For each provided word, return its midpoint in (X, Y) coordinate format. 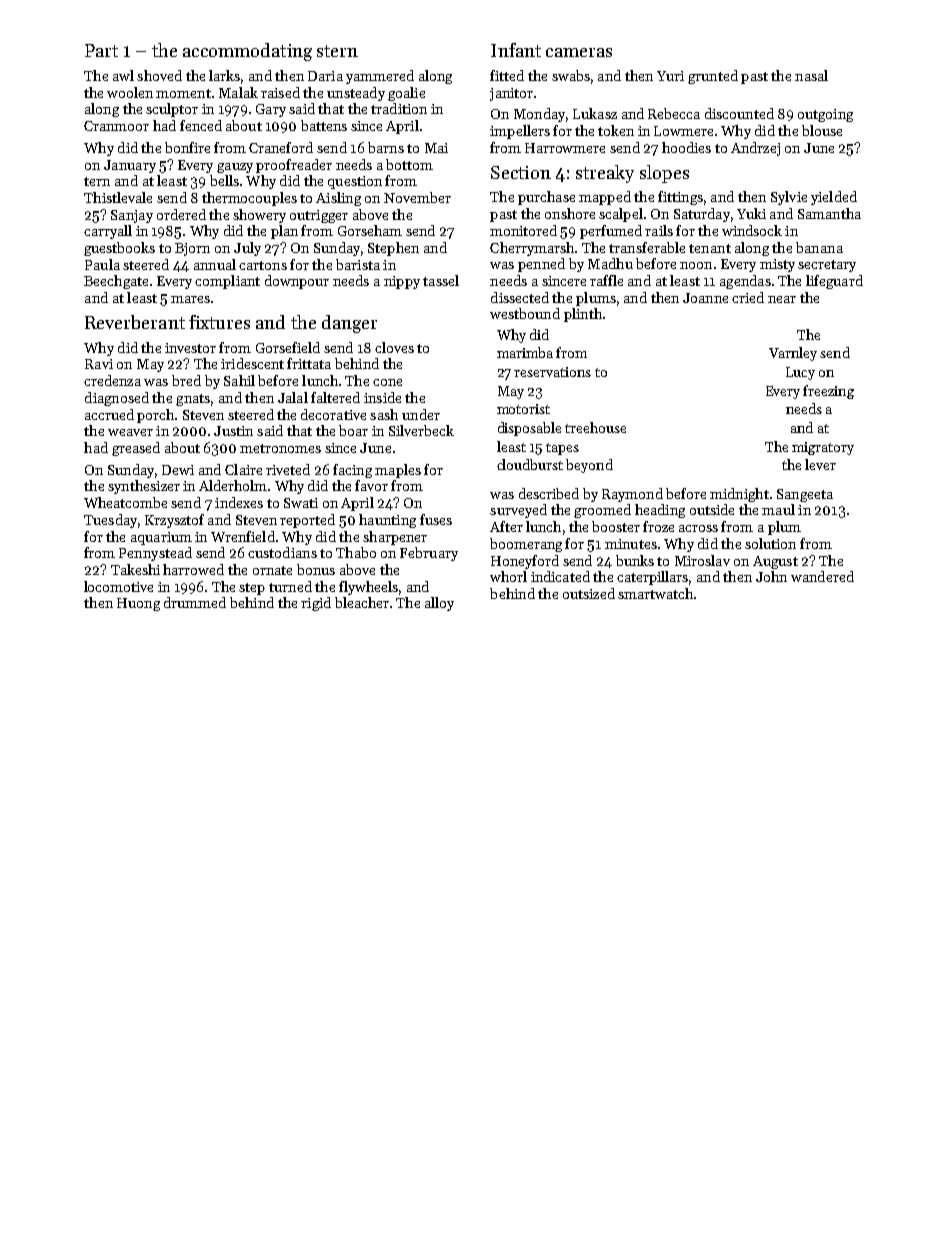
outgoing (825, 115)
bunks (635, 560)
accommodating (247, 52)
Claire (243, 469)
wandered (822, 576)
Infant (516, 50)
